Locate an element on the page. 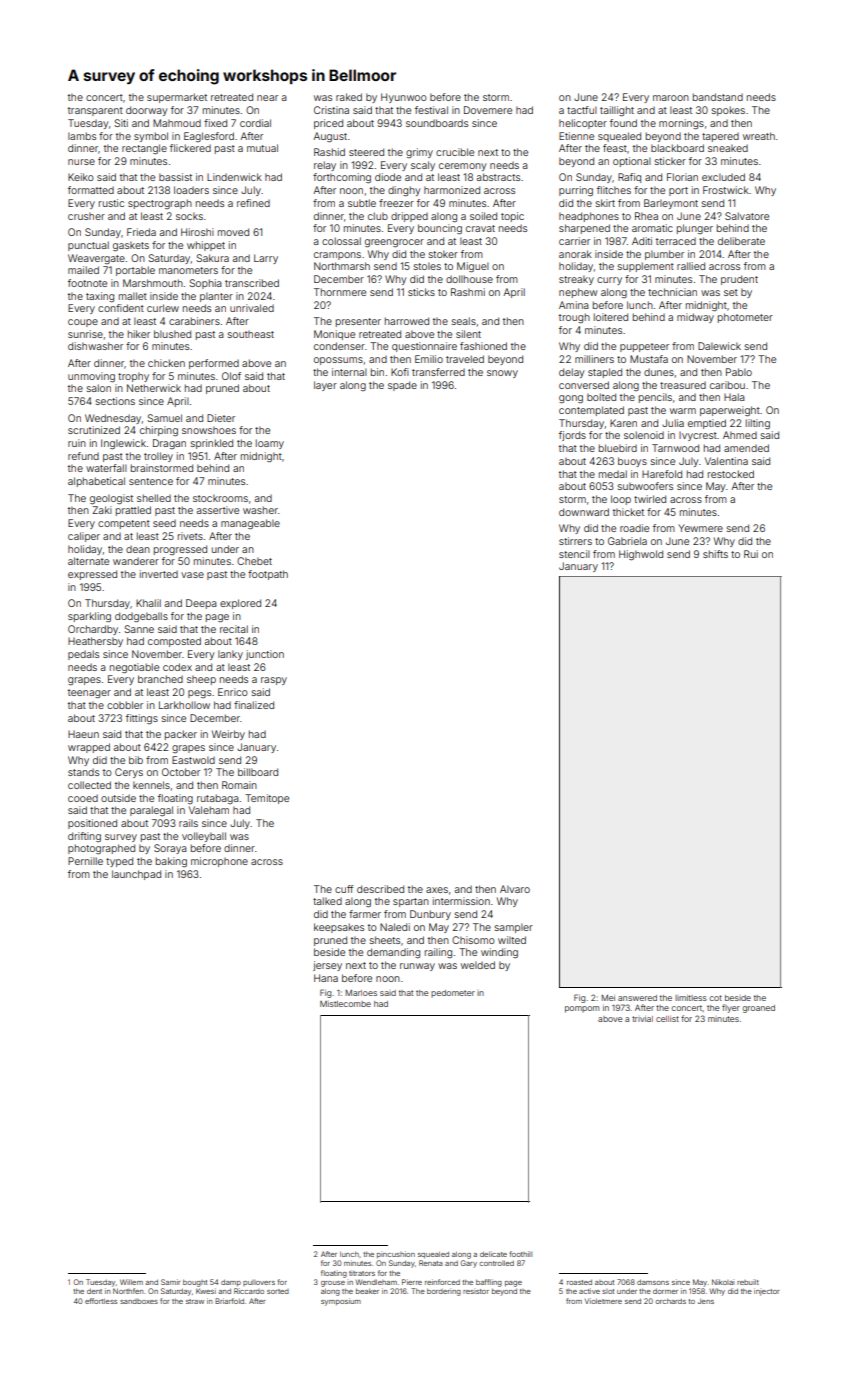  lanky is located at coordinates (230, 655).
